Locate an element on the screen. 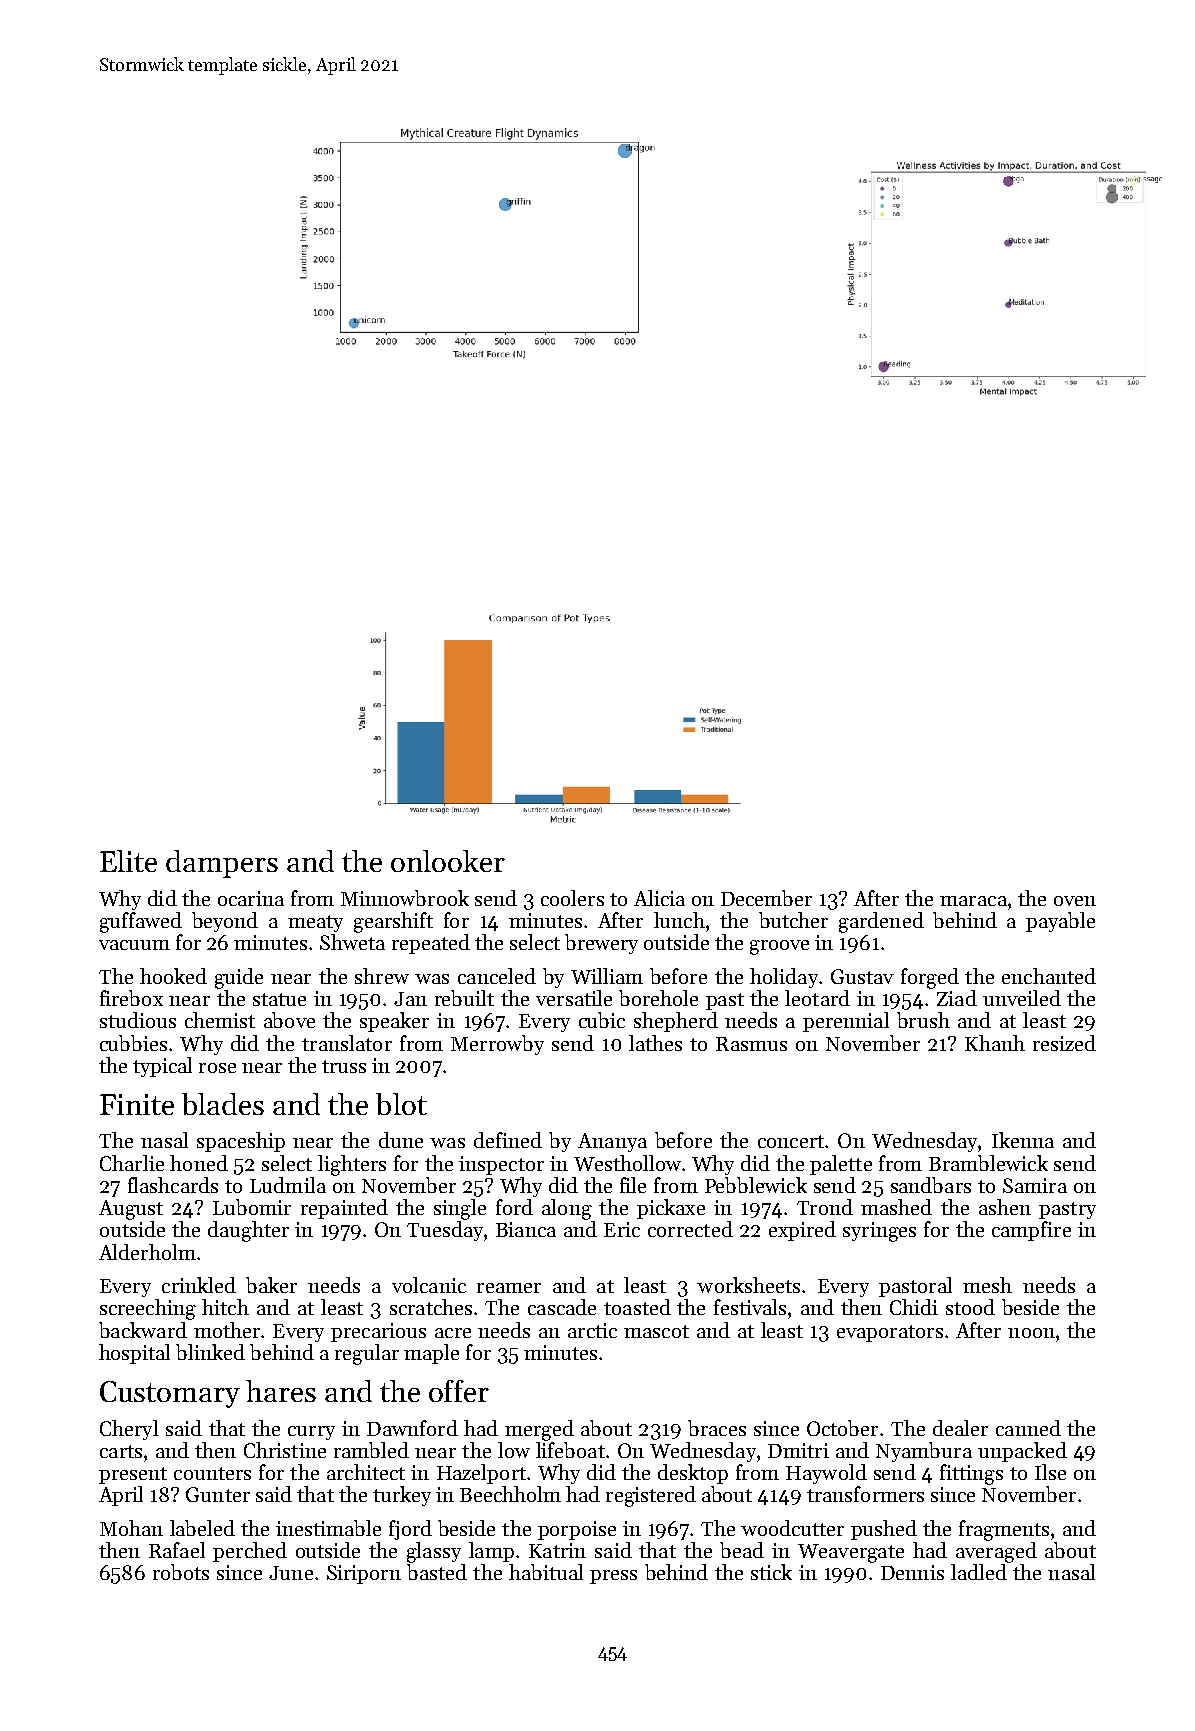 The width and height of the screenshot is (1195, 1731). firebox is located at coordinates (131, 998).
